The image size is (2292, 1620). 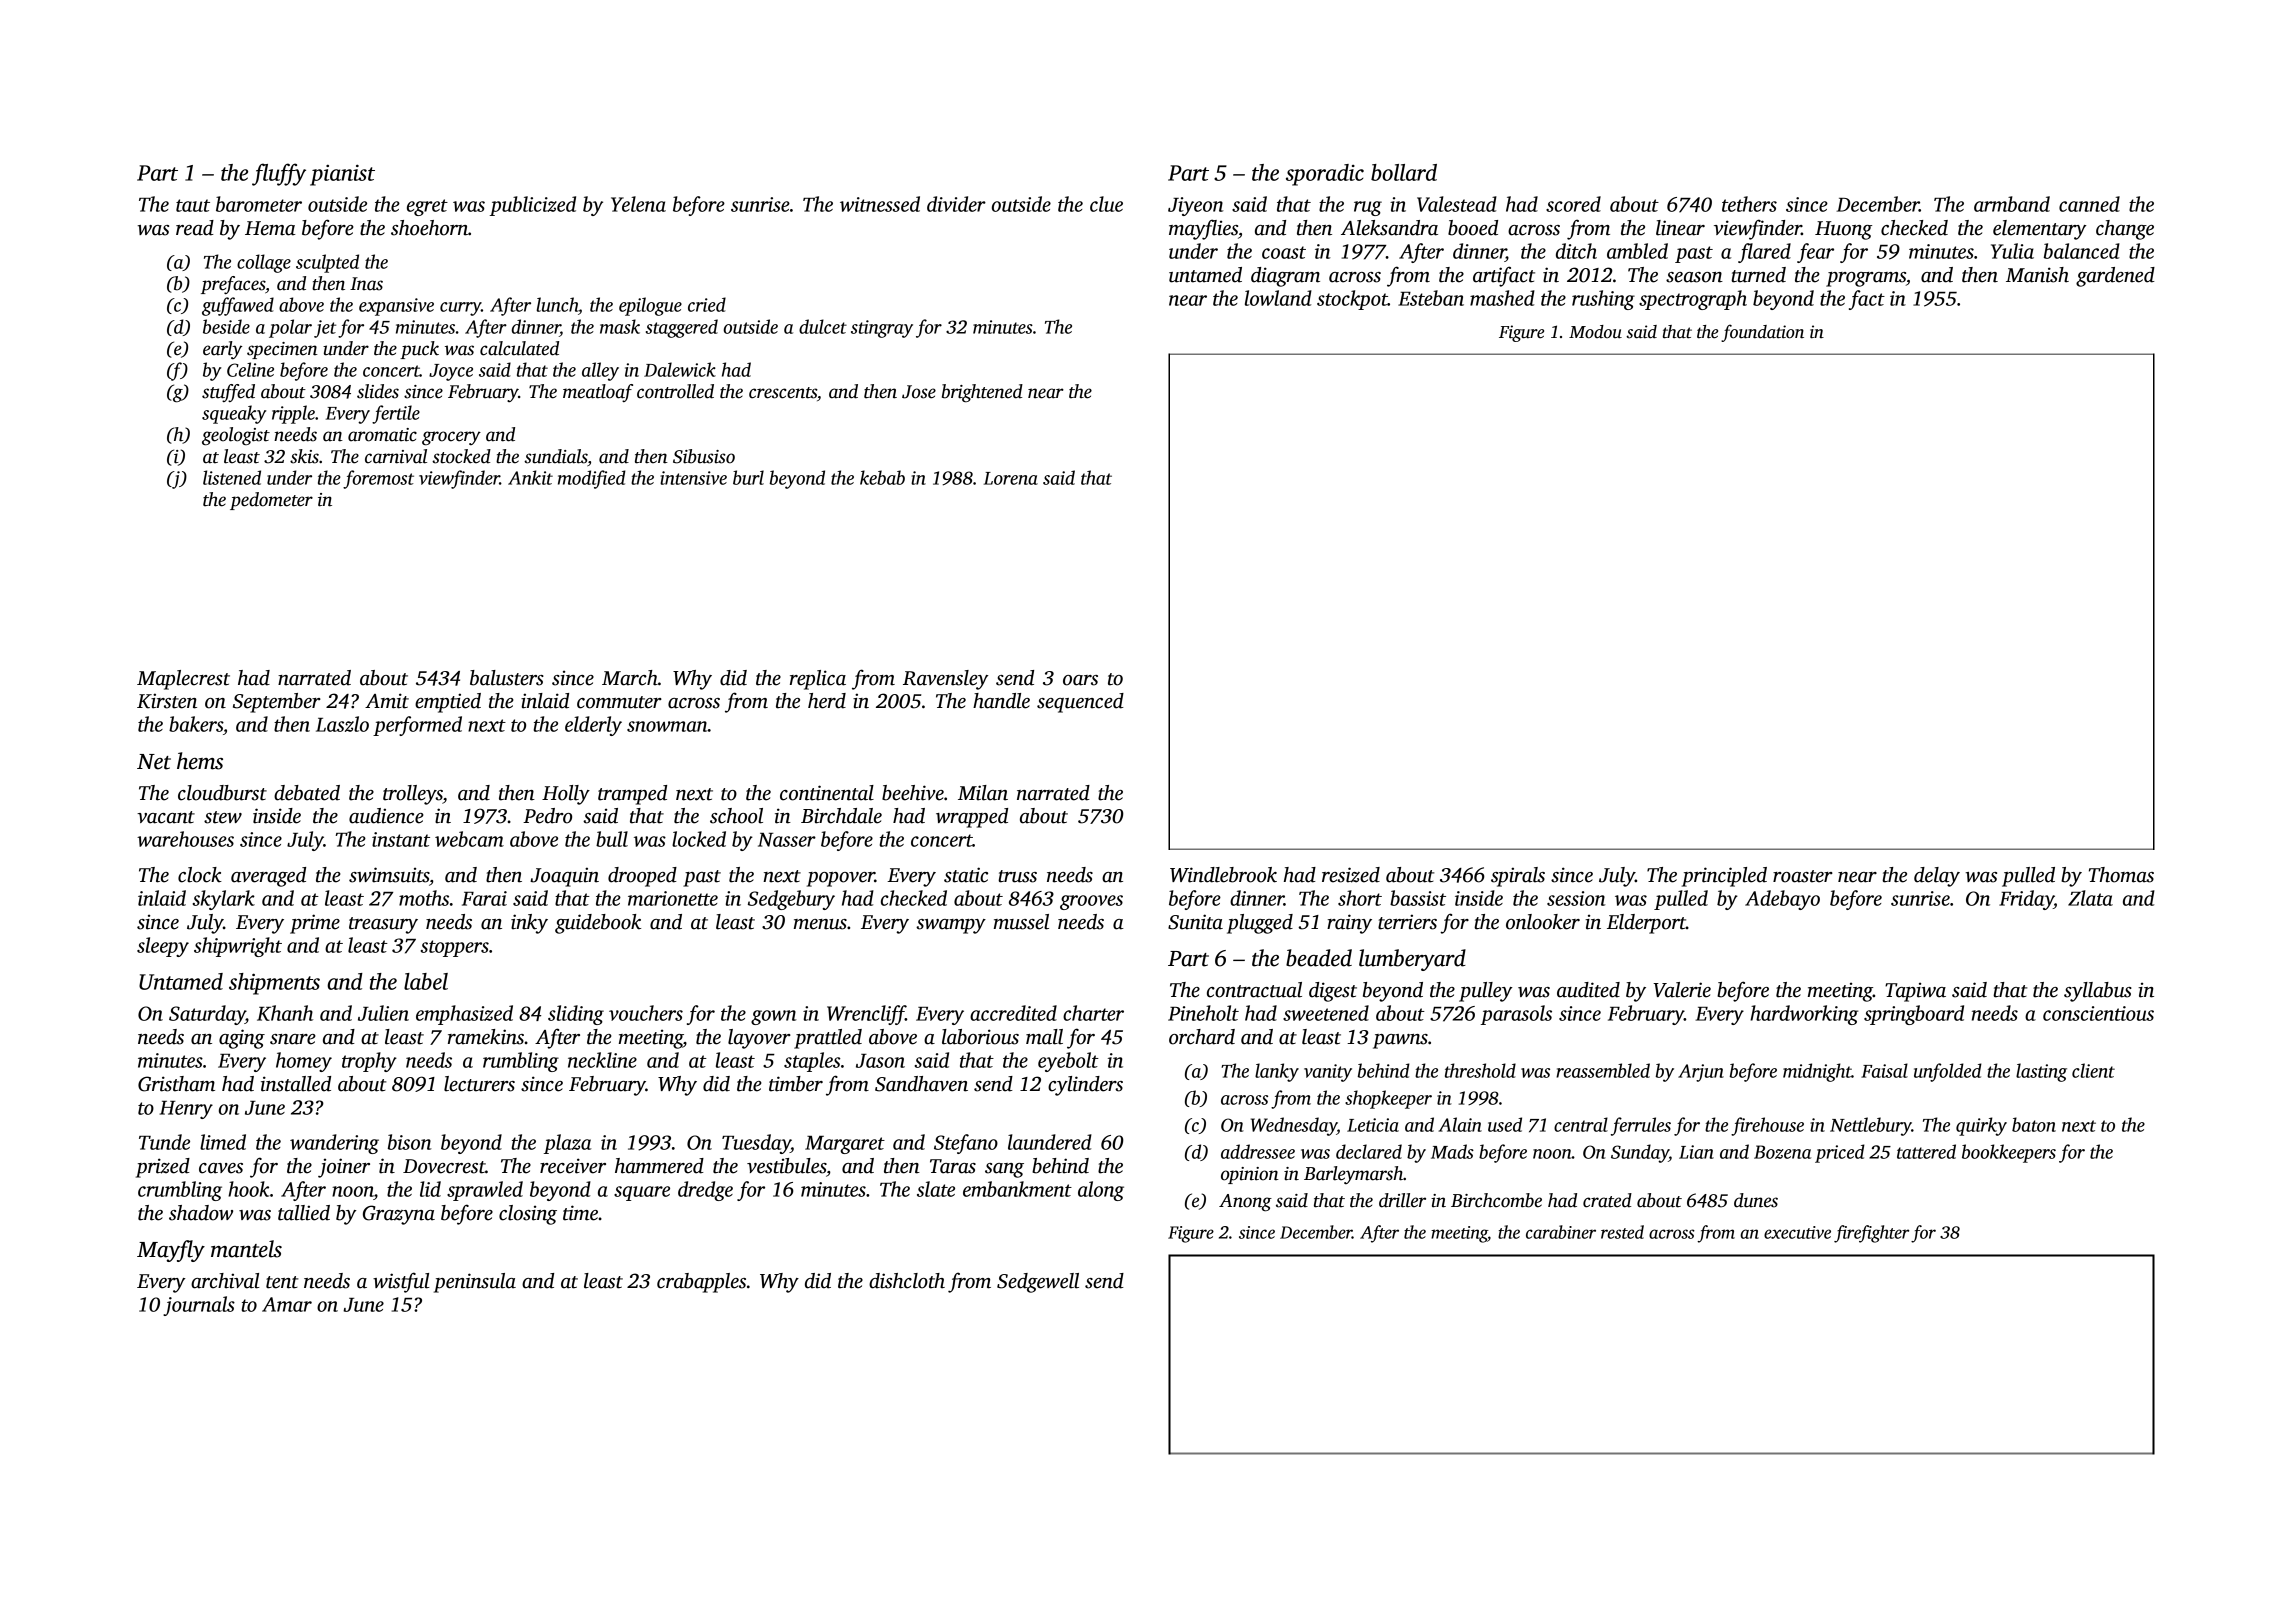 I want to click on crabapples, so click(x=701, y=1283).
